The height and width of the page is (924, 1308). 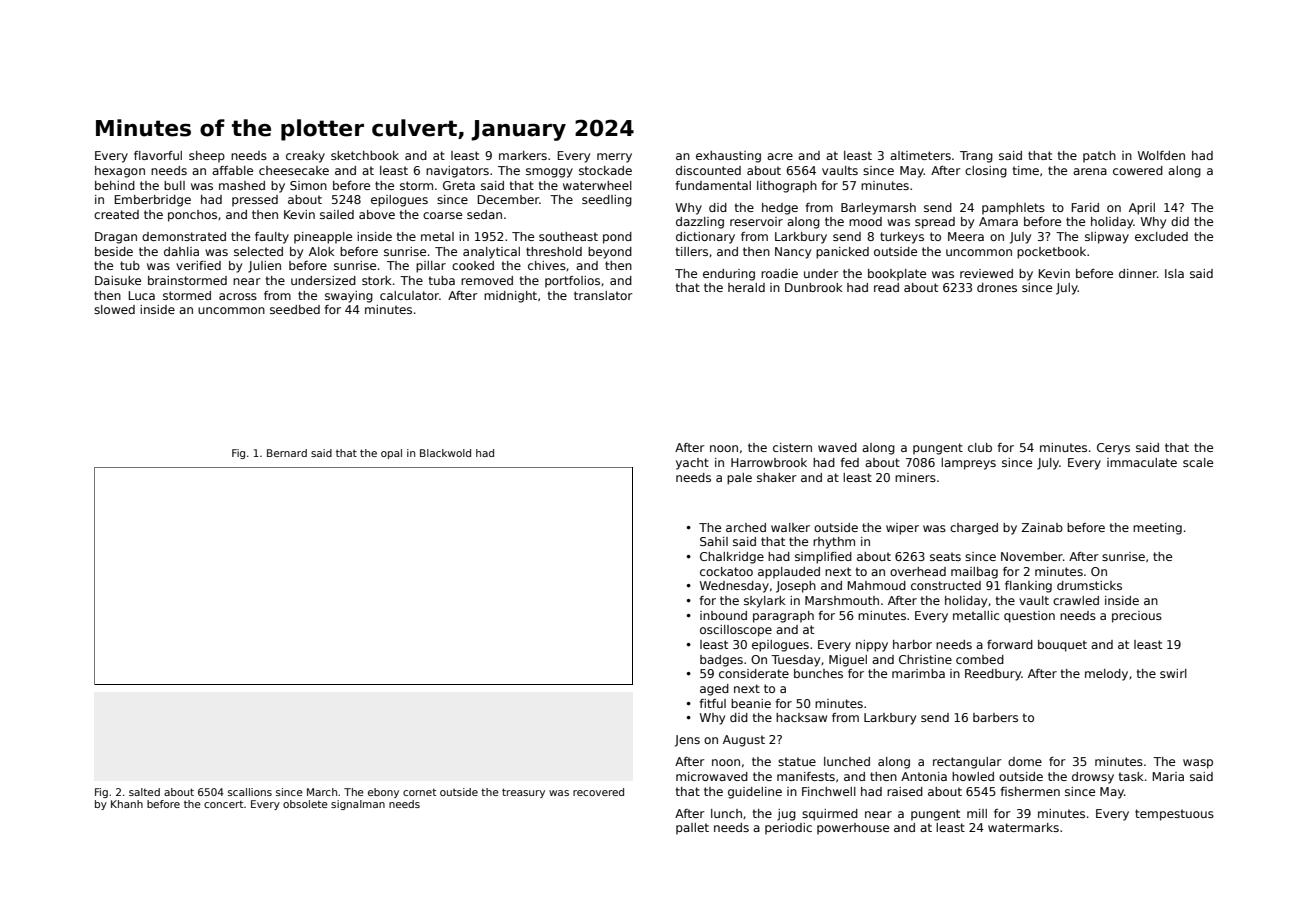 I want to click on slowed, so click(x=114, y=309).
